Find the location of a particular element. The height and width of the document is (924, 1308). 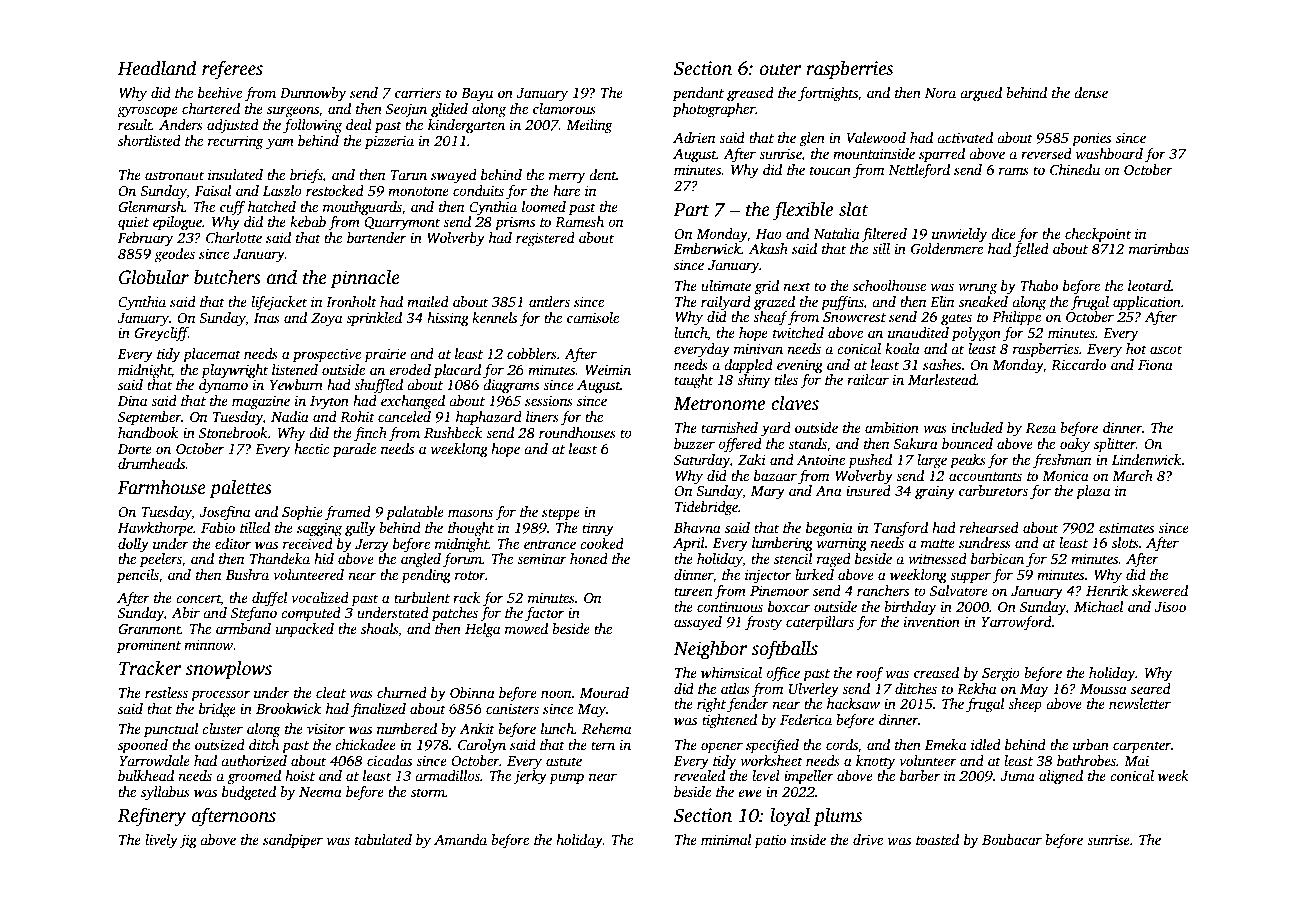

pizzeria is located at coordinates (389, 142).
